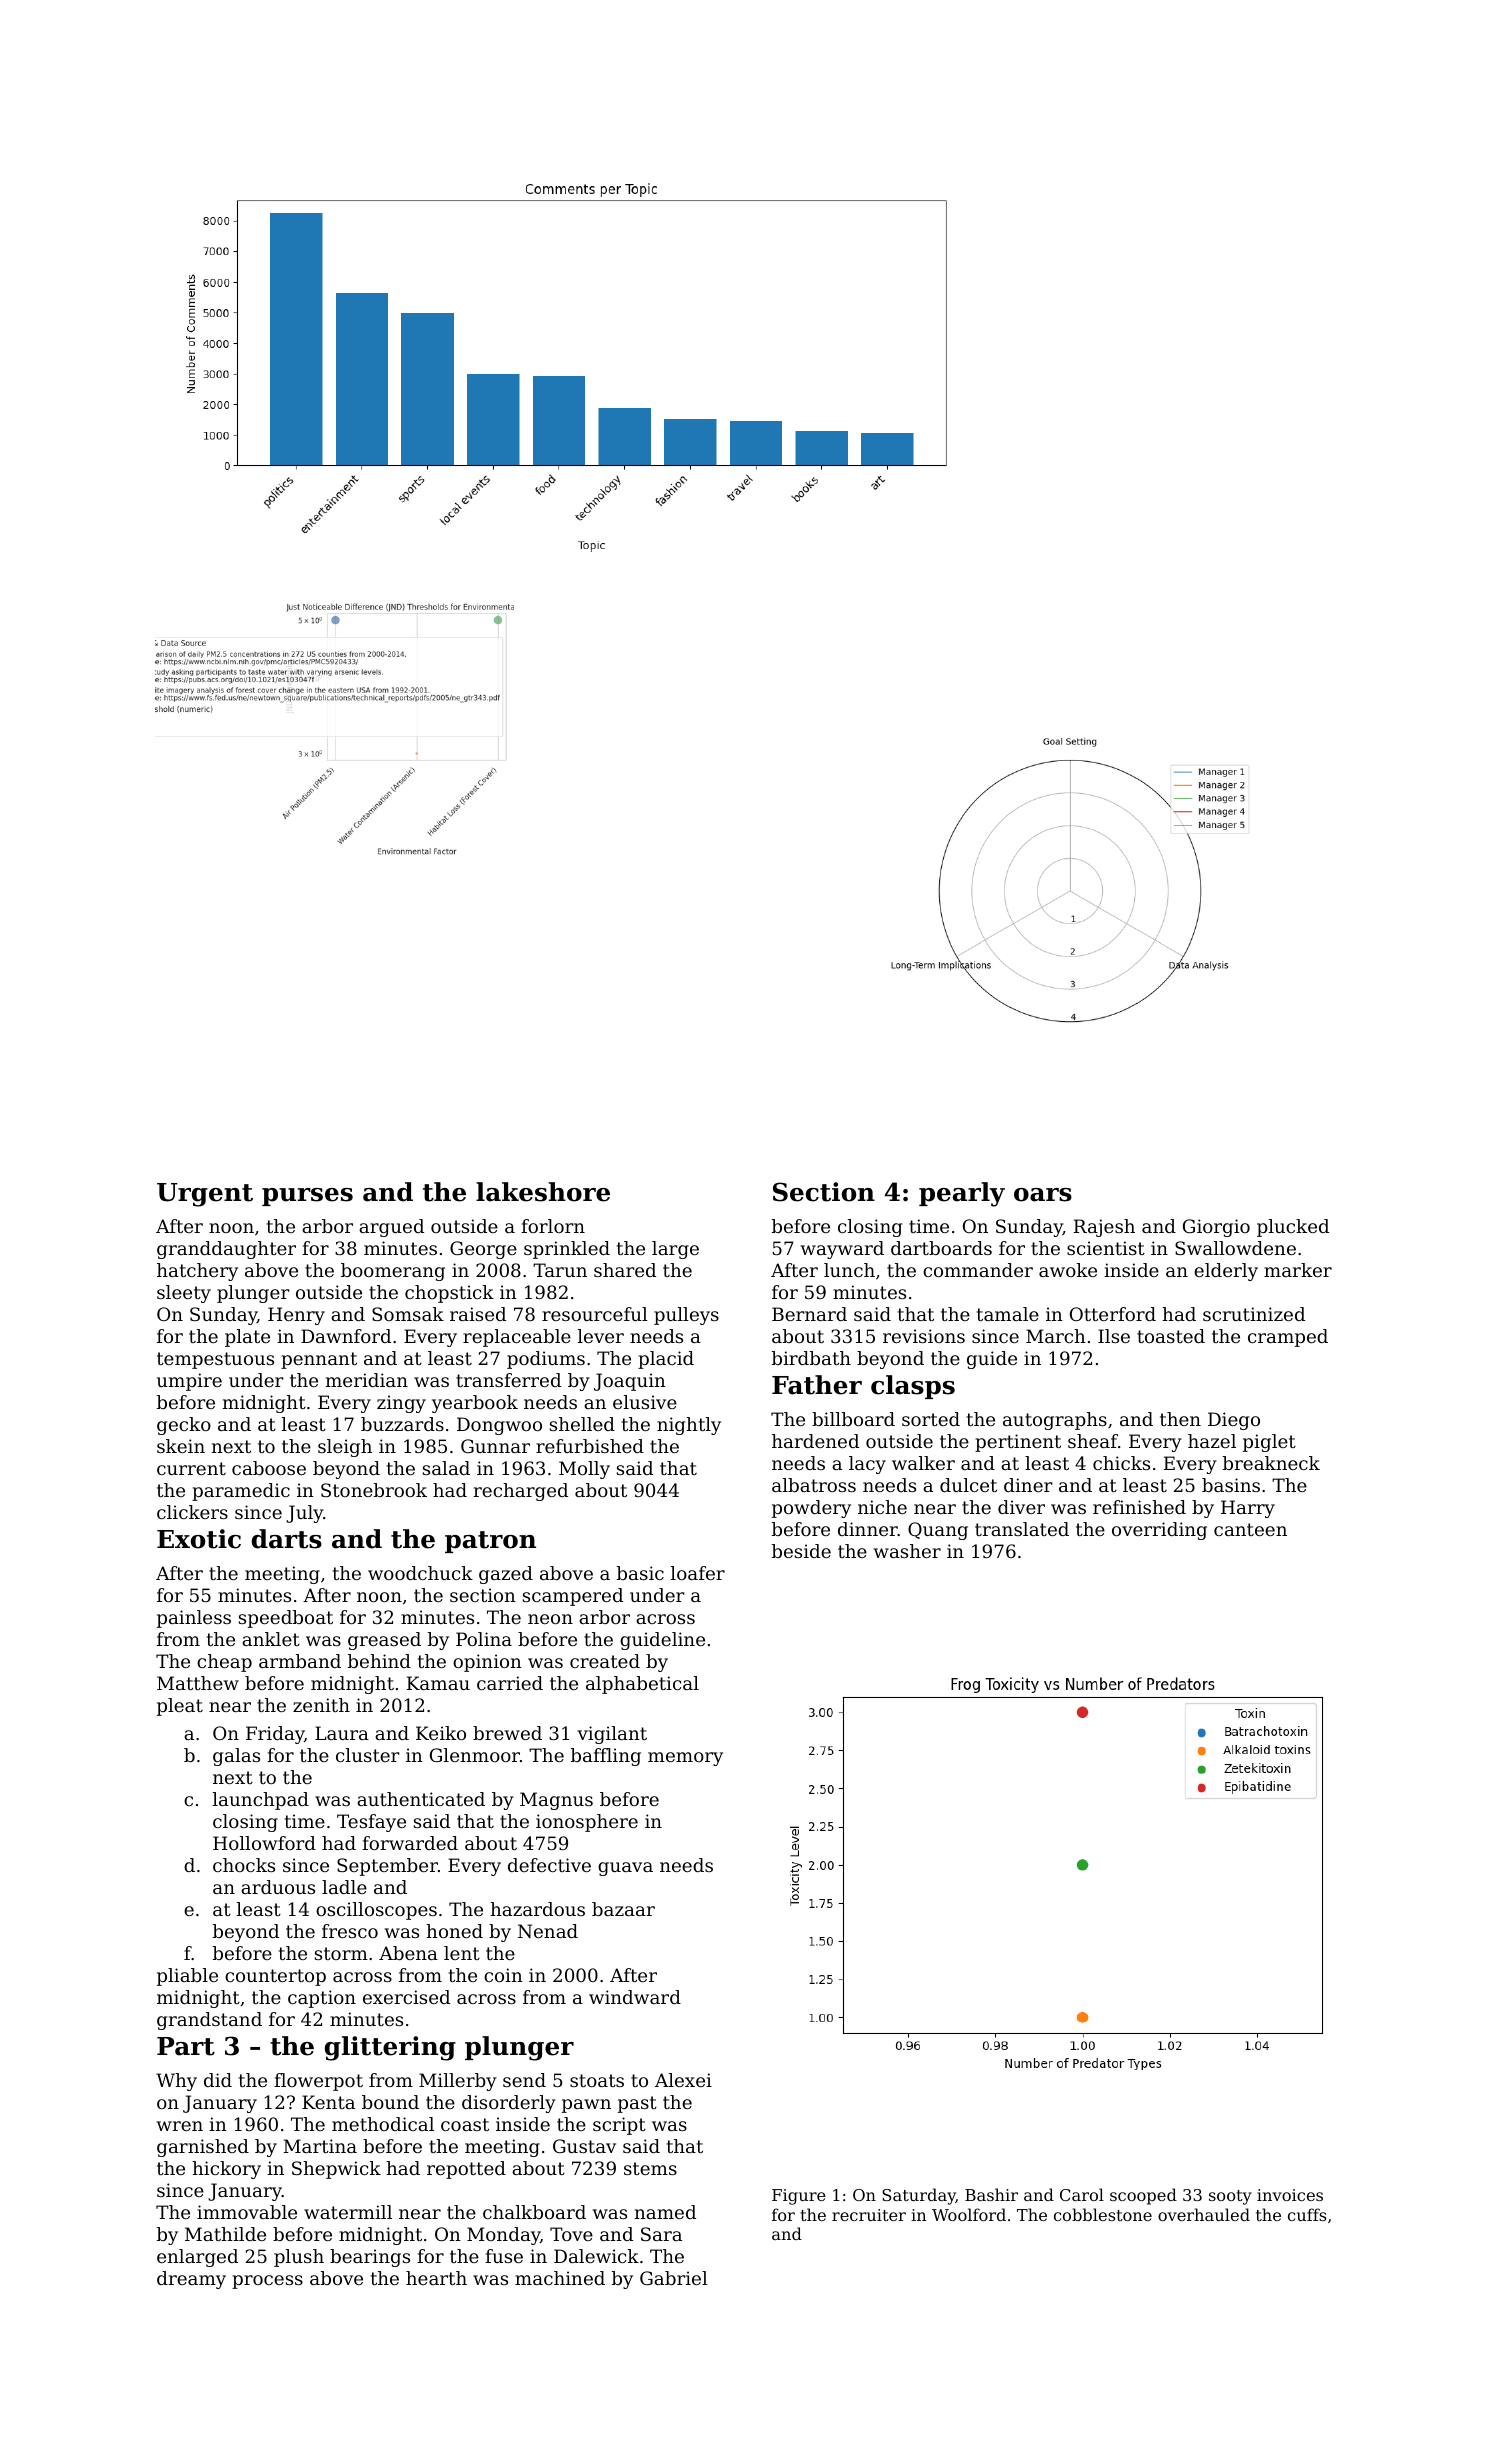  Describe the element at coordinates (483, 1250) in the screenshot. I see `George` at that location.
